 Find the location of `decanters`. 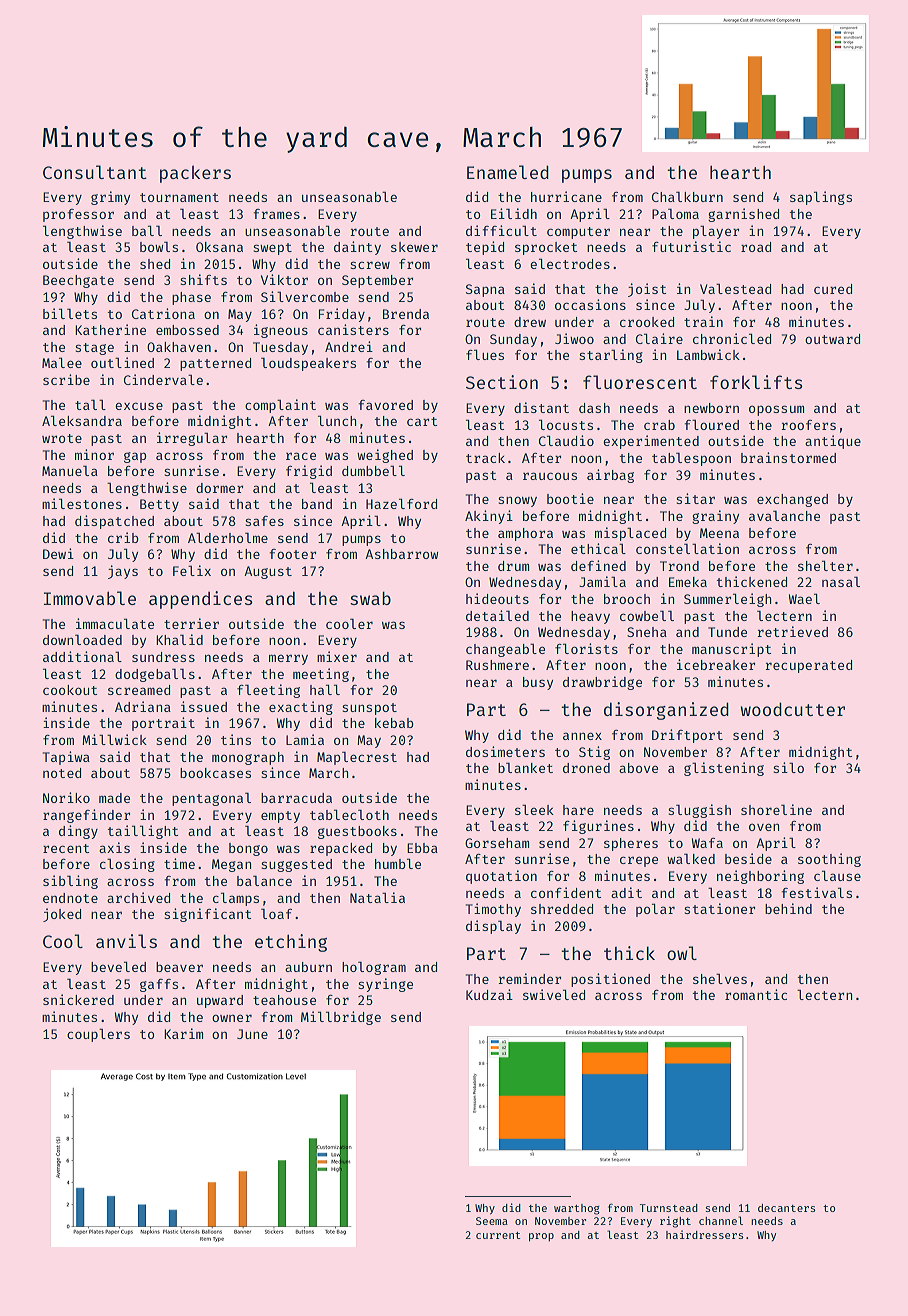

decanters is located at coordinates (787, 1208).
